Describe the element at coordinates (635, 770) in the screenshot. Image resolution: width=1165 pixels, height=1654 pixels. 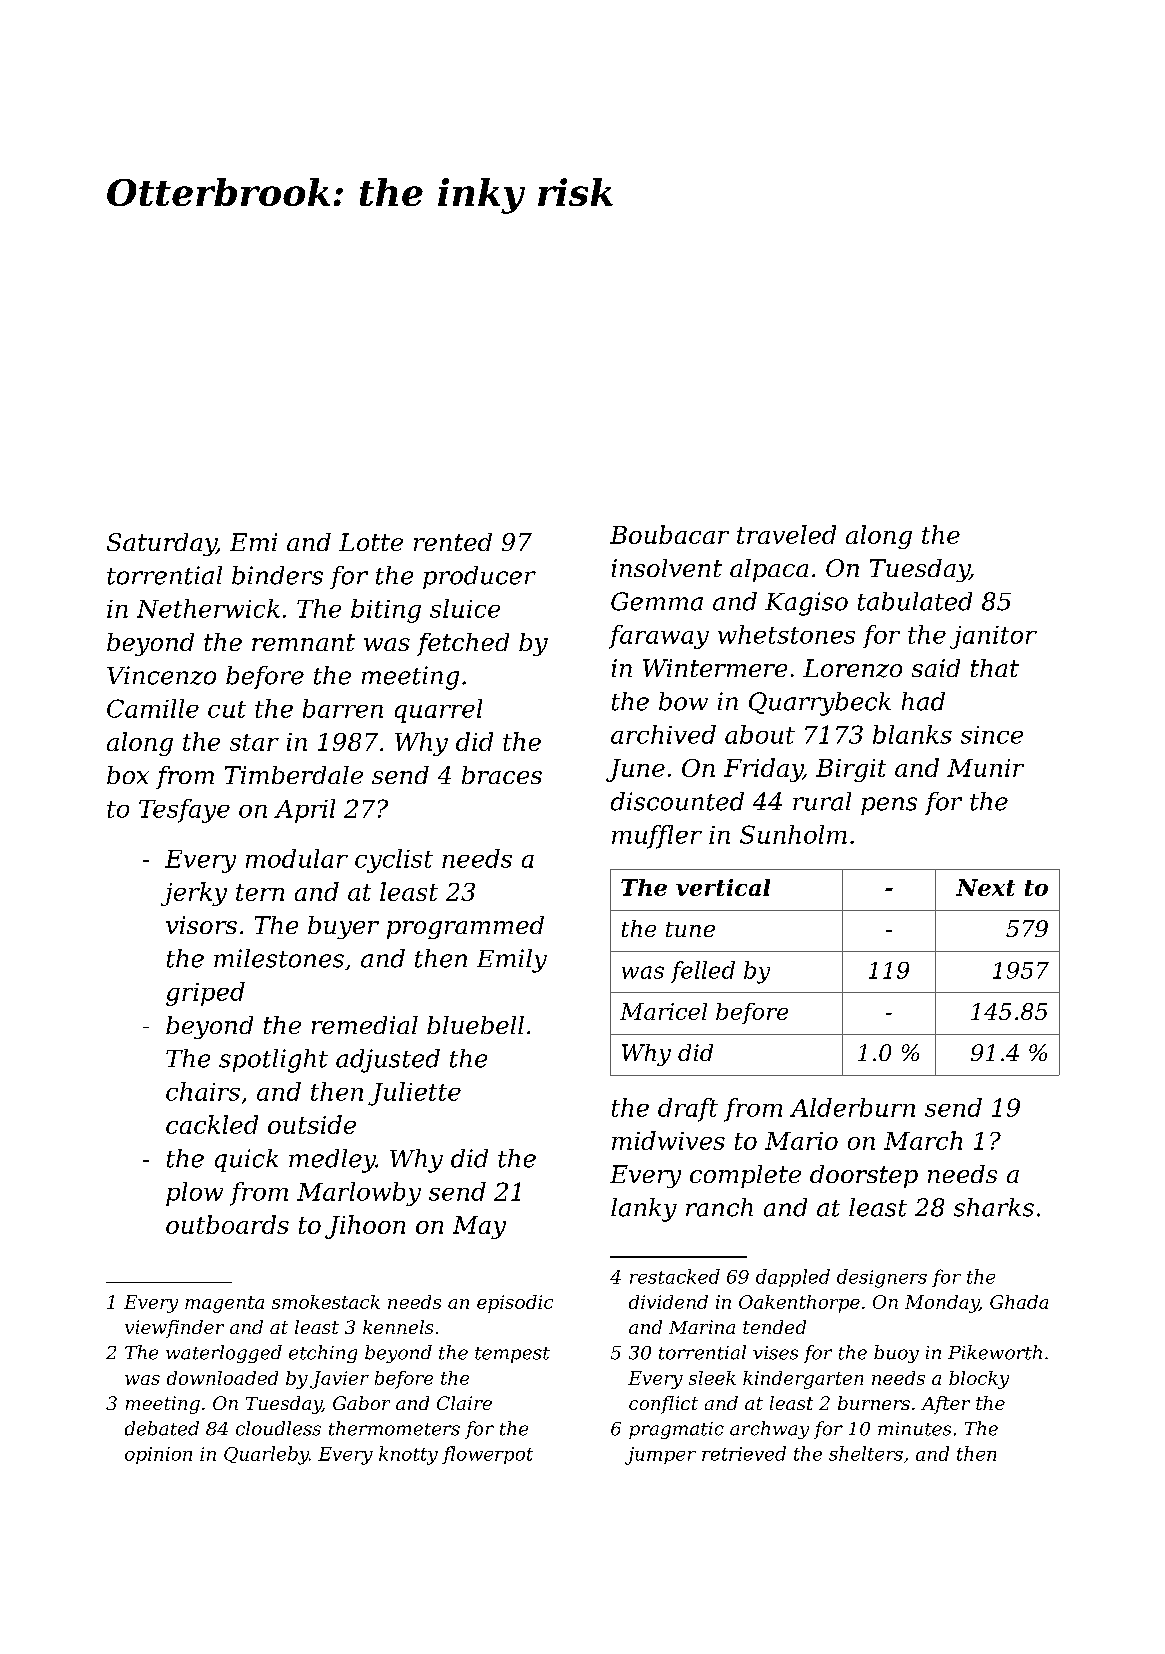
I see `June` at that location.
